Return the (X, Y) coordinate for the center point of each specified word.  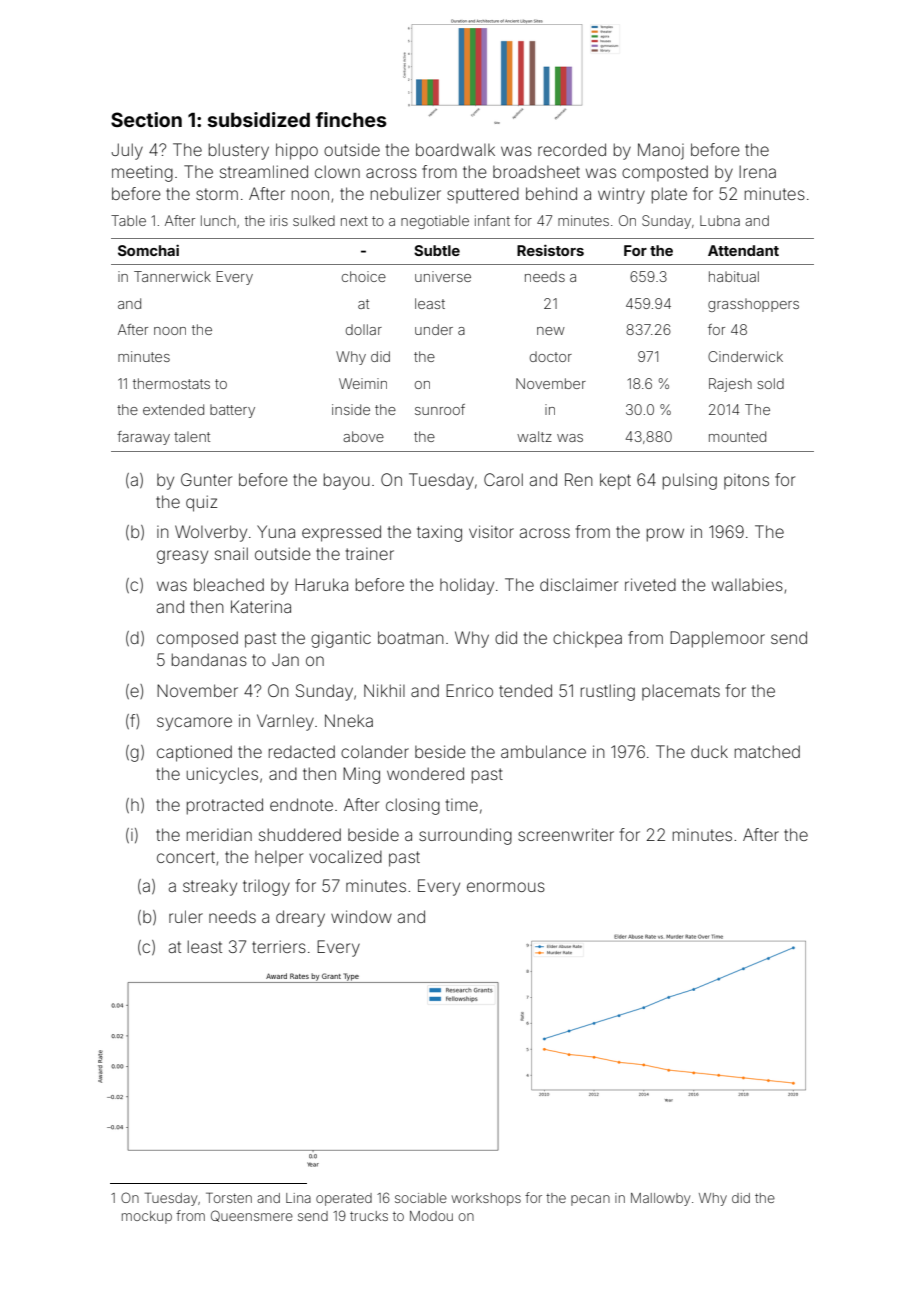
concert (186, 857)
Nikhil (384, 690)
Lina (298, 1198)
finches (351, 119)
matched (767, 751)
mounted (737, 436)
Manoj (661, 151)
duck (709, 751)
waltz (534, 436)
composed (197, 639)
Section (146, 119)
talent (192, 436)
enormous (506, 887)
